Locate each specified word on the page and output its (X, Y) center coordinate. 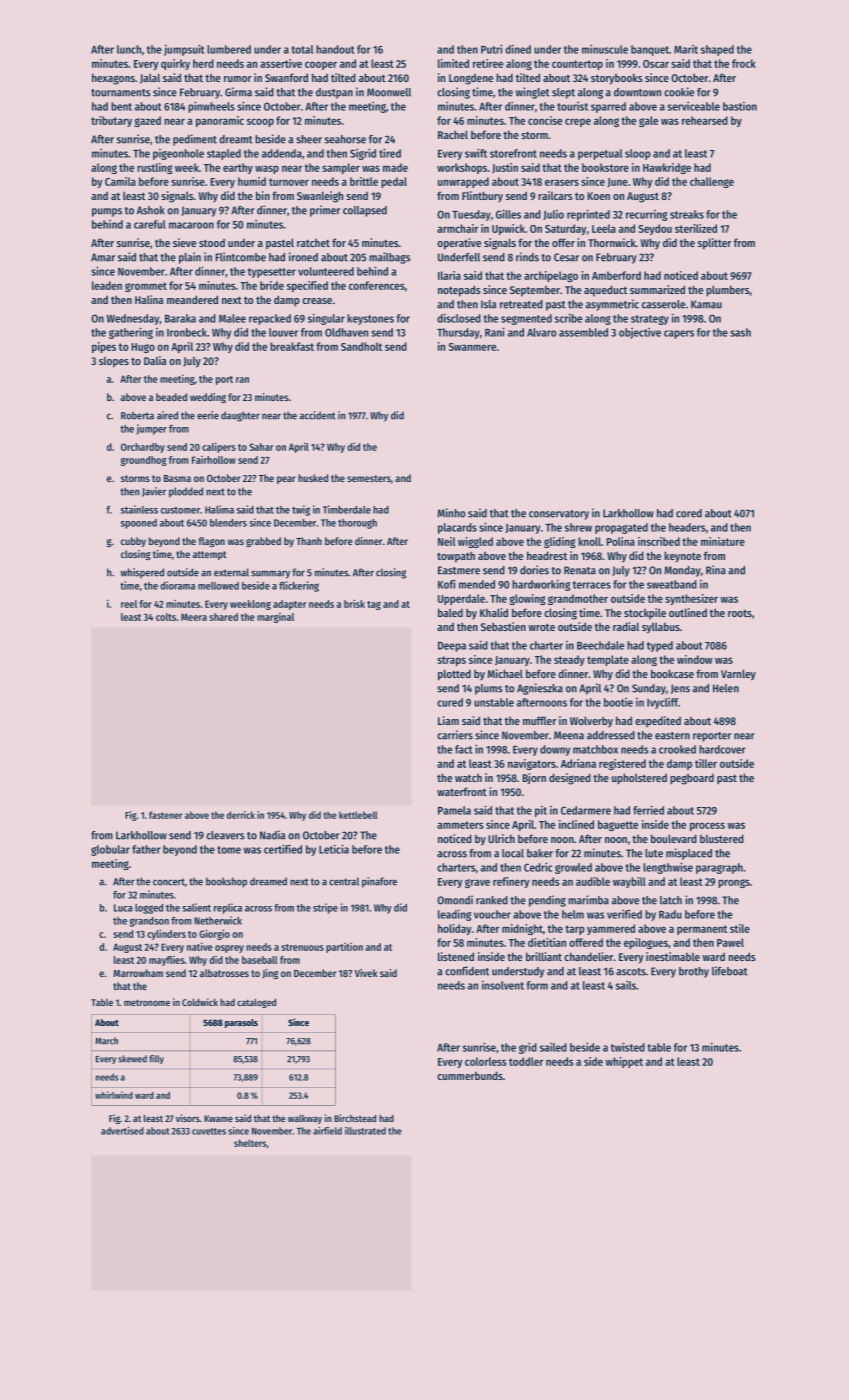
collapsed (365, 211)
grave (477, 883)
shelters (250, 1143)
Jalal (150, 78)
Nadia (272, 835)
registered (622, 764)
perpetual (600, 154)
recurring (647, 215)
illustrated (365, 1131)
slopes (114, 362)
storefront (513, 153)
